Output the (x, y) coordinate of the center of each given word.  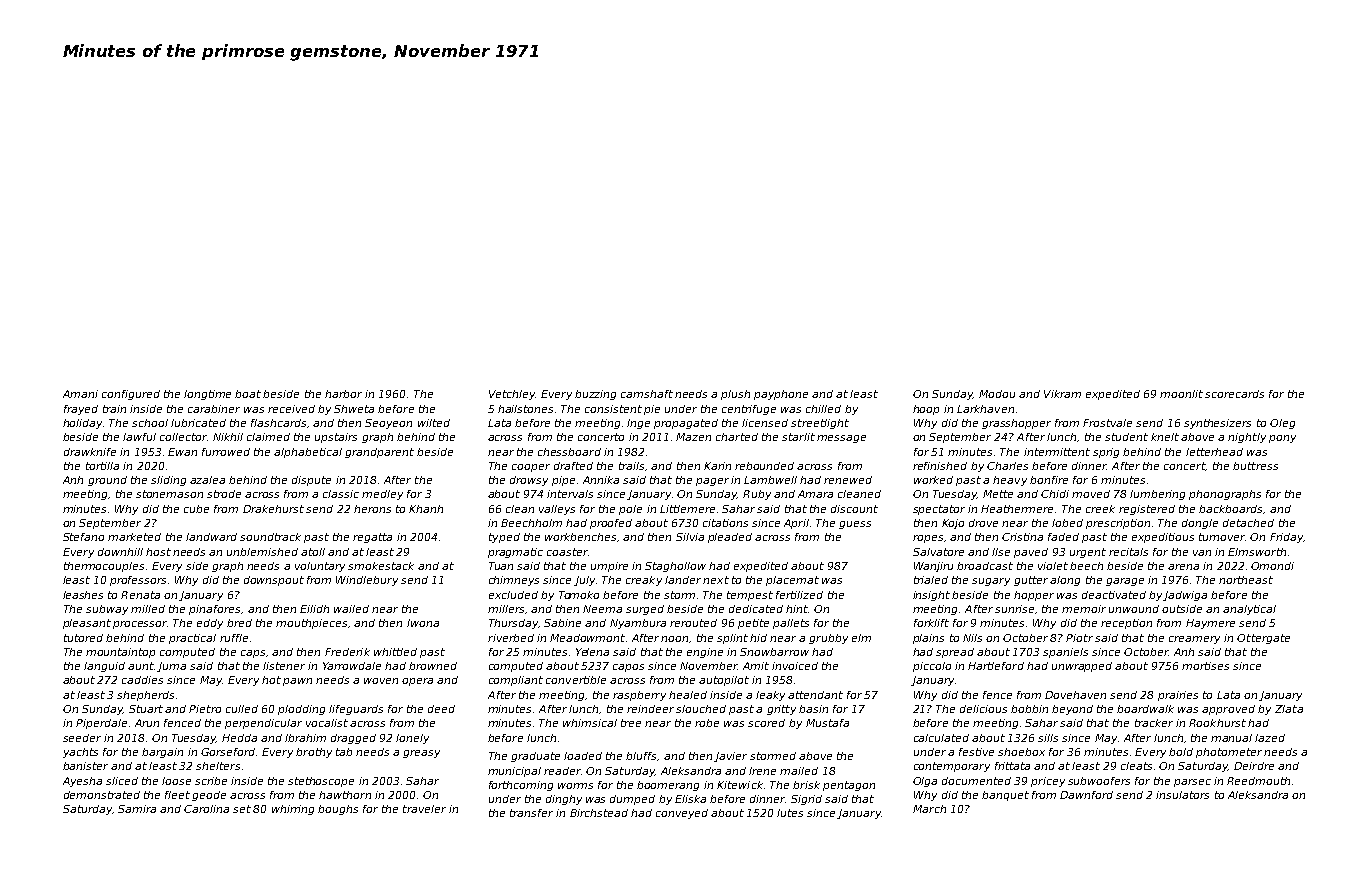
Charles (1007, 466)
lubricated (198, 423)
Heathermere (1017, 509)
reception (1126, 624)
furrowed (226, 452)
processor (140, 625)
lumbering (1157, 495)
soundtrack (270, 537)
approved (1228, 710)
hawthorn (345, 795)
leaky (770, 696)
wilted (434, 423)
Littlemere (687, 509)
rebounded (764, 466)
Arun (147, 723)
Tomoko (579, 595)
